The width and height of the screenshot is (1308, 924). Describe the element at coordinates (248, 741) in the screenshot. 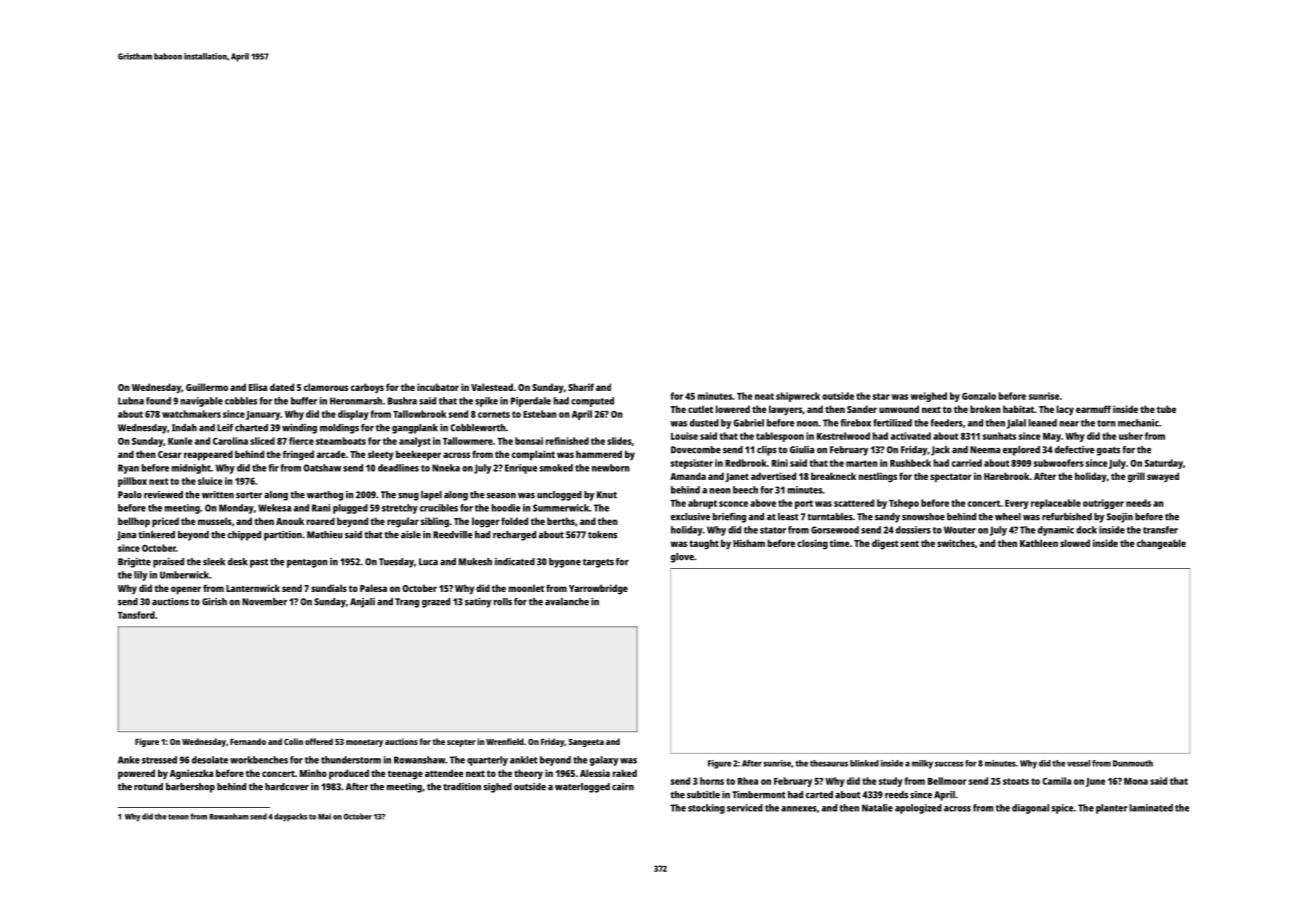

I see `Fernando` at that location.
